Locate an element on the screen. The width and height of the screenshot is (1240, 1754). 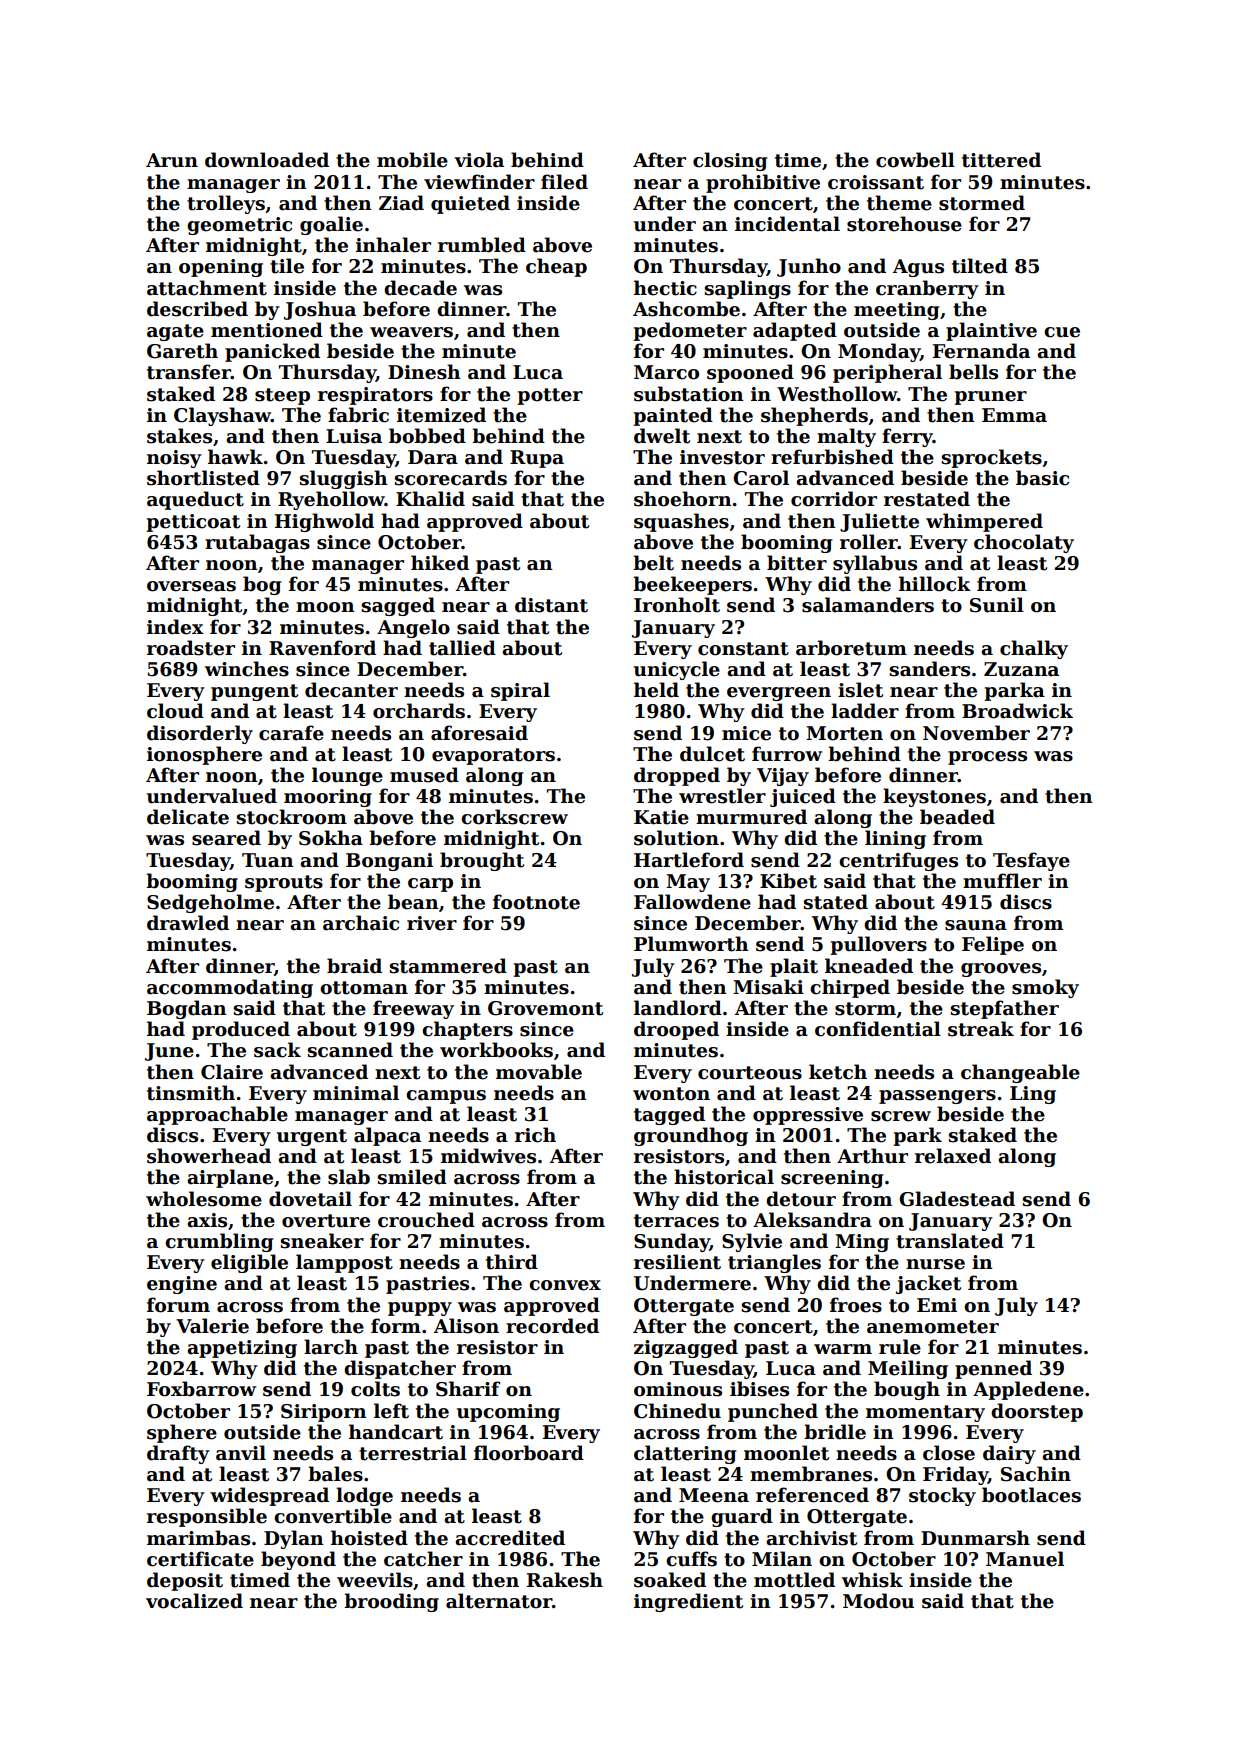
scorecards is located at coordinates (451, 478).
